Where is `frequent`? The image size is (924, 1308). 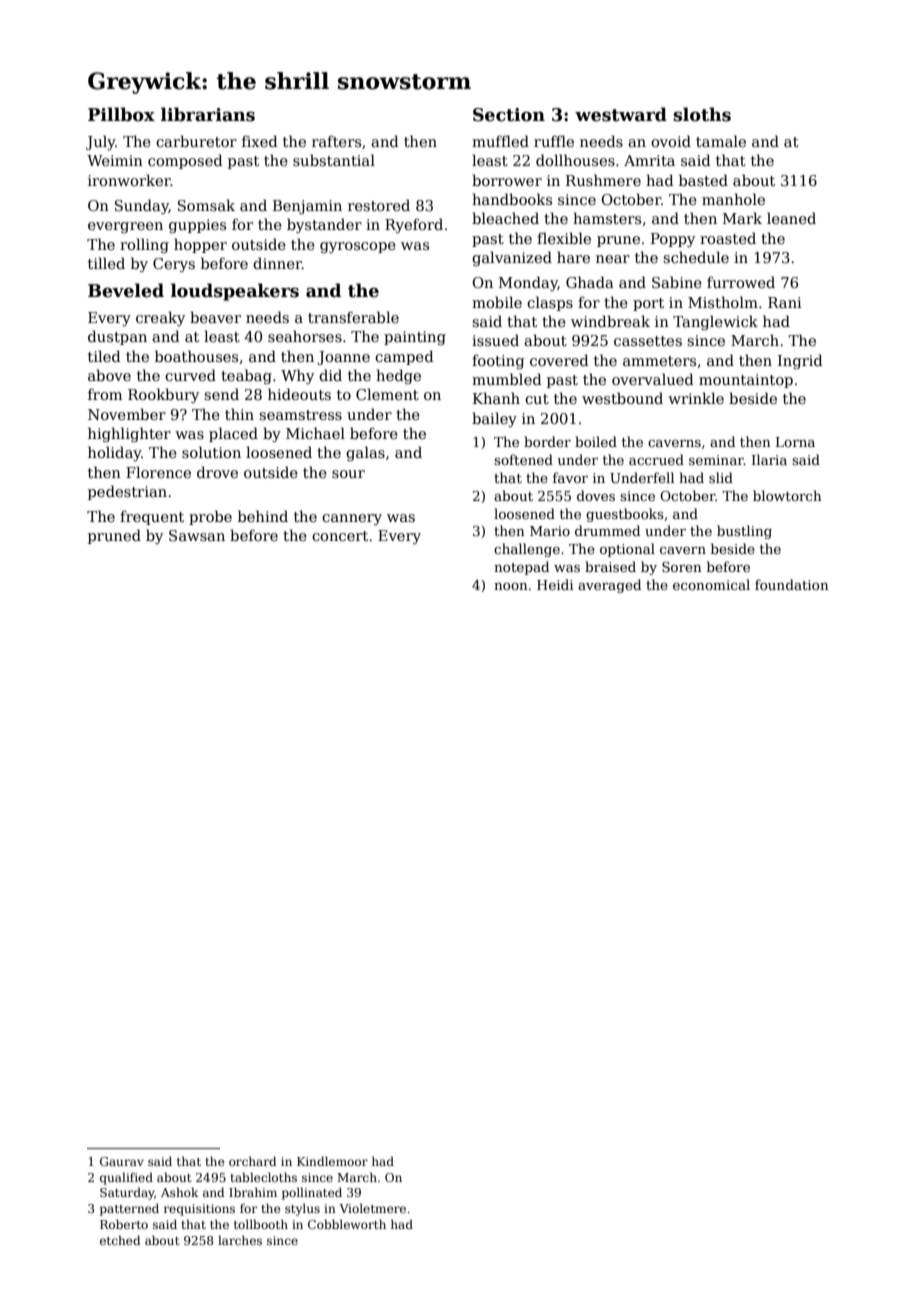
frequent is located at coordinates (152, 517).
